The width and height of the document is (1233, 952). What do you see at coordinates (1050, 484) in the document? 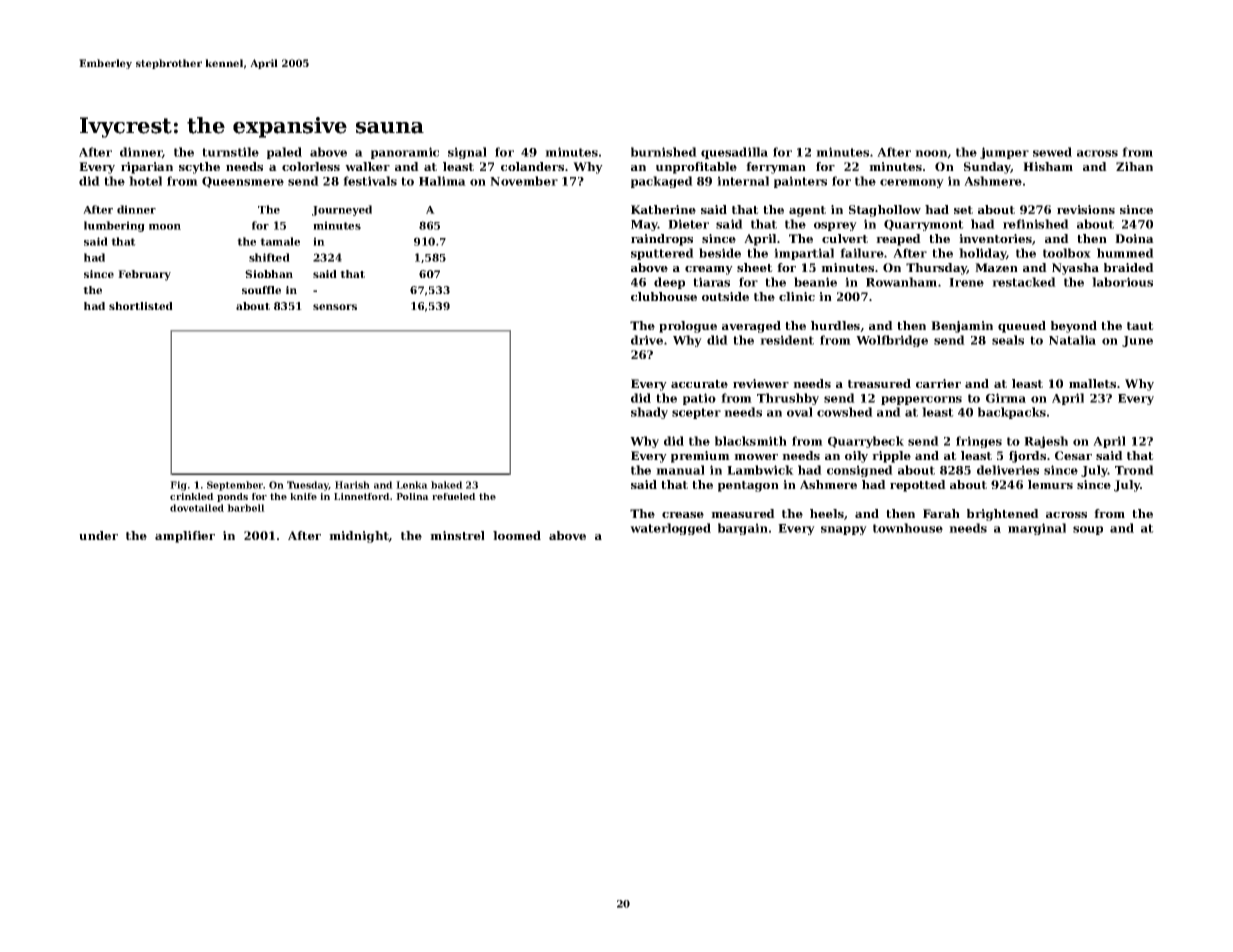
I see `lemurs` at bounding box center [1050, 484].
